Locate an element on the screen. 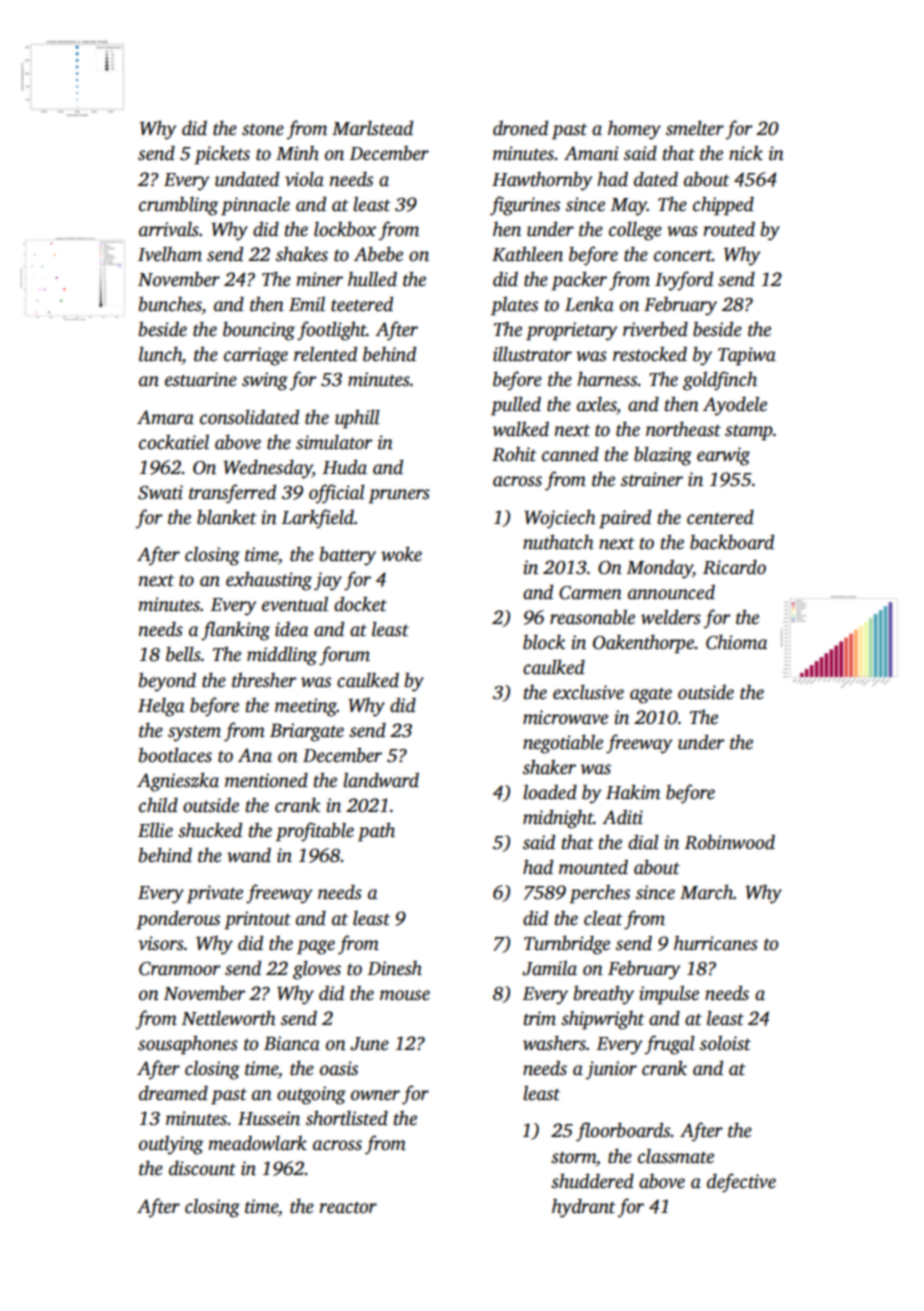 The height and width of the screenshot is (1311, 924). arrivals is located at coordinates (169, 229).
